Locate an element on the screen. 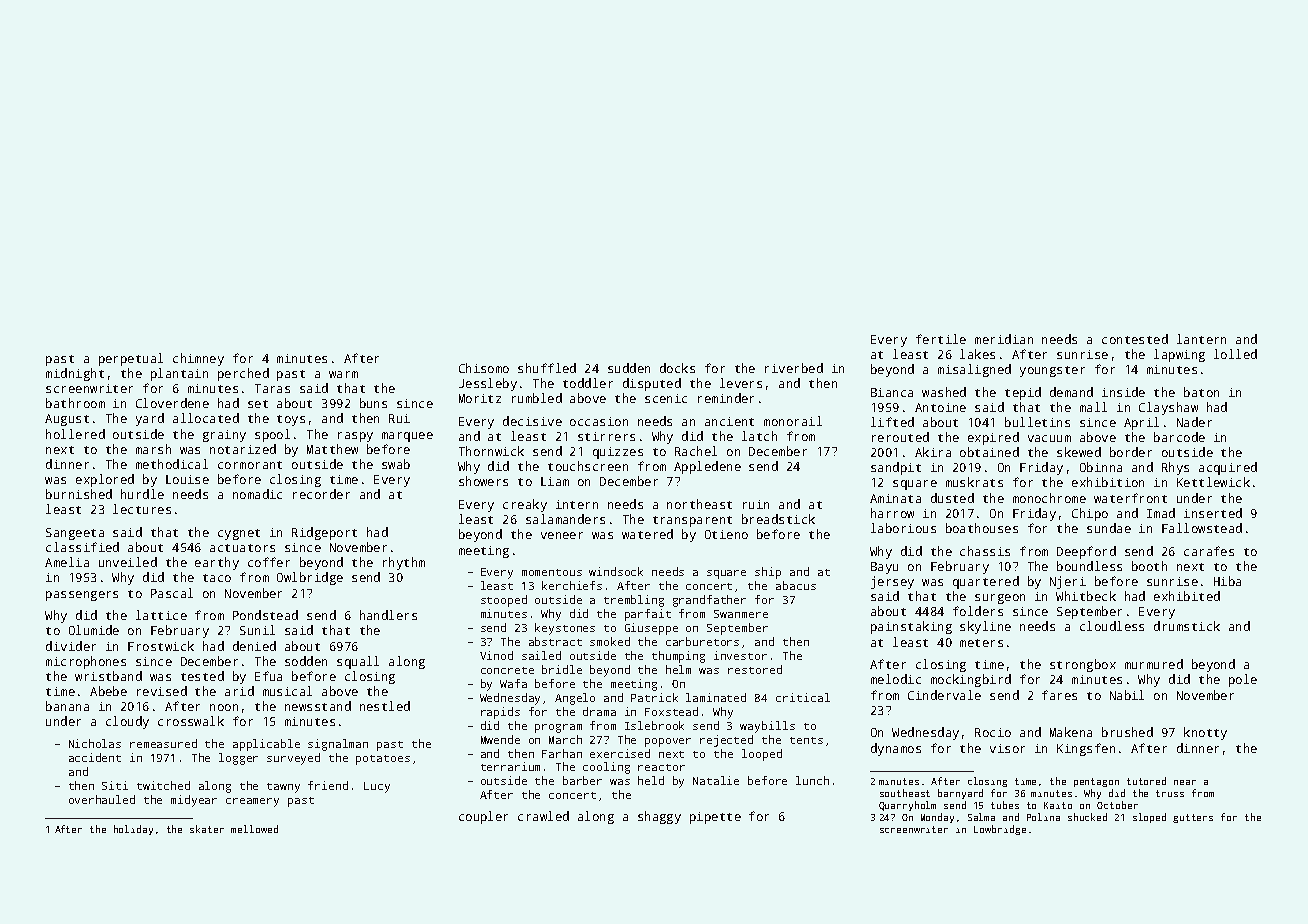  fertile is located at coordinates (941, 339).
